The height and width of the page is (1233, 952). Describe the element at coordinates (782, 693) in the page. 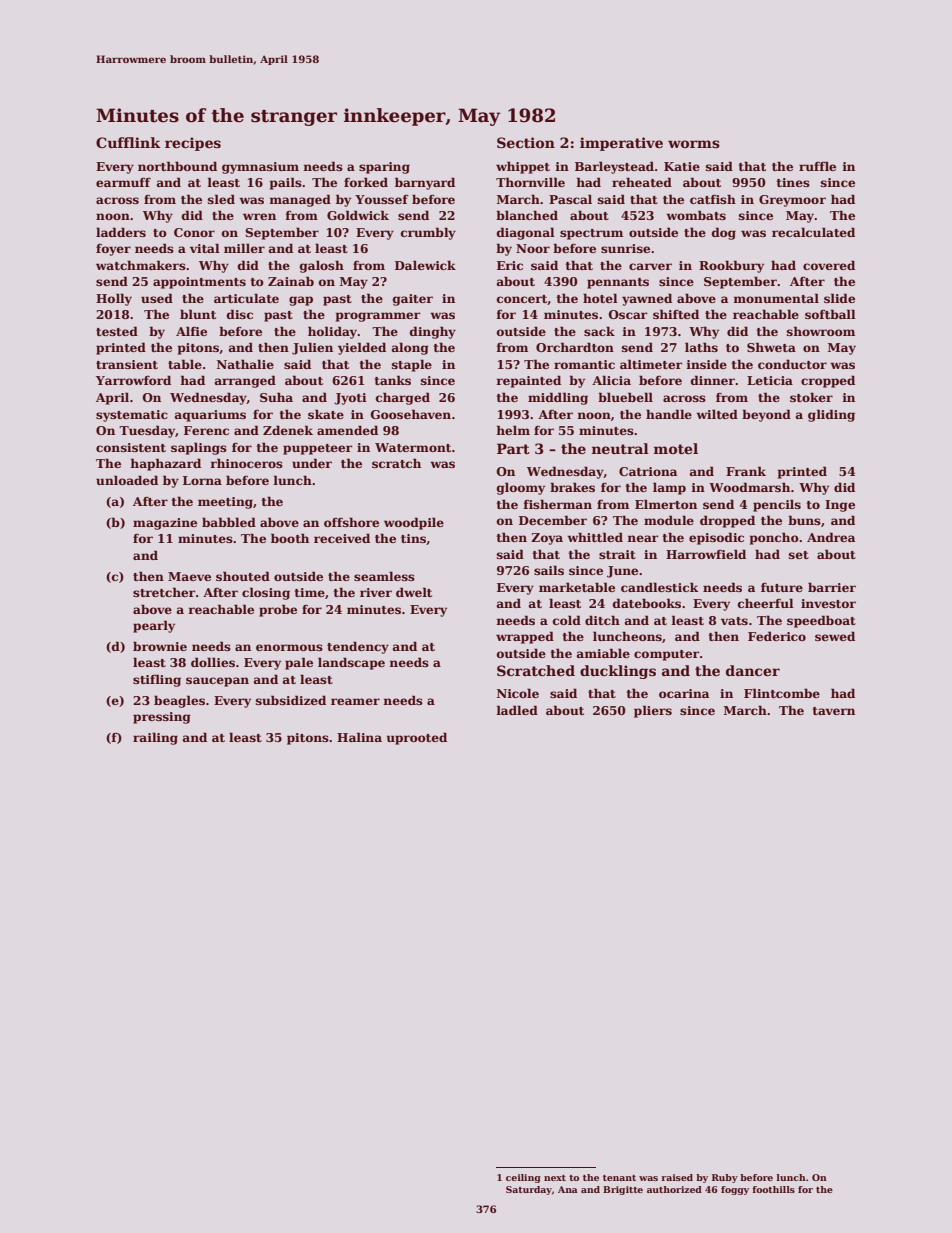

I see `Flintcombe` at that location.
